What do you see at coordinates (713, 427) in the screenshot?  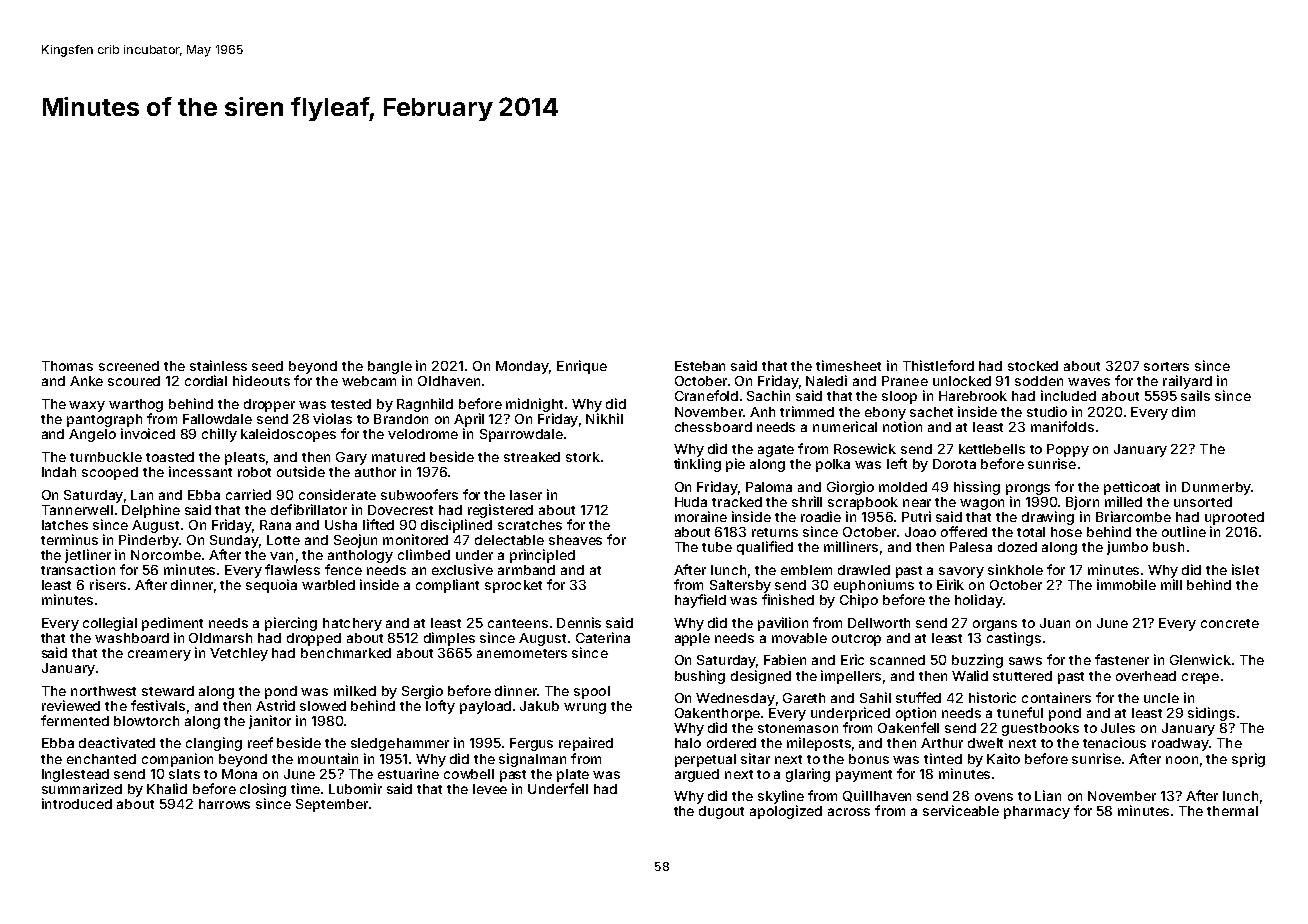 I see `chessboard` at bounding box center [713, 427].
